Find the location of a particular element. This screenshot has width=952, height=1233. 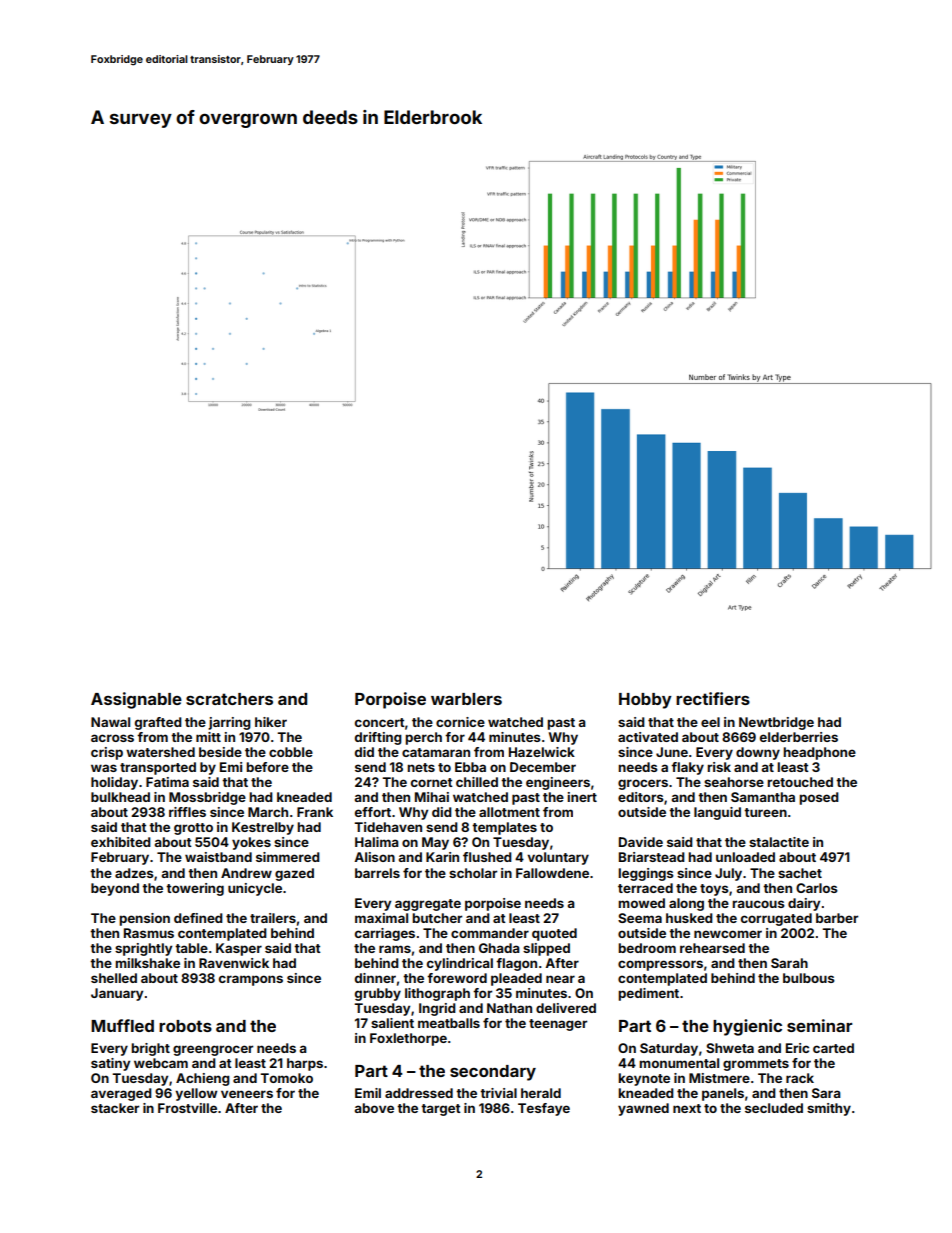

rectifiers is located at coordinates (713, 698).
